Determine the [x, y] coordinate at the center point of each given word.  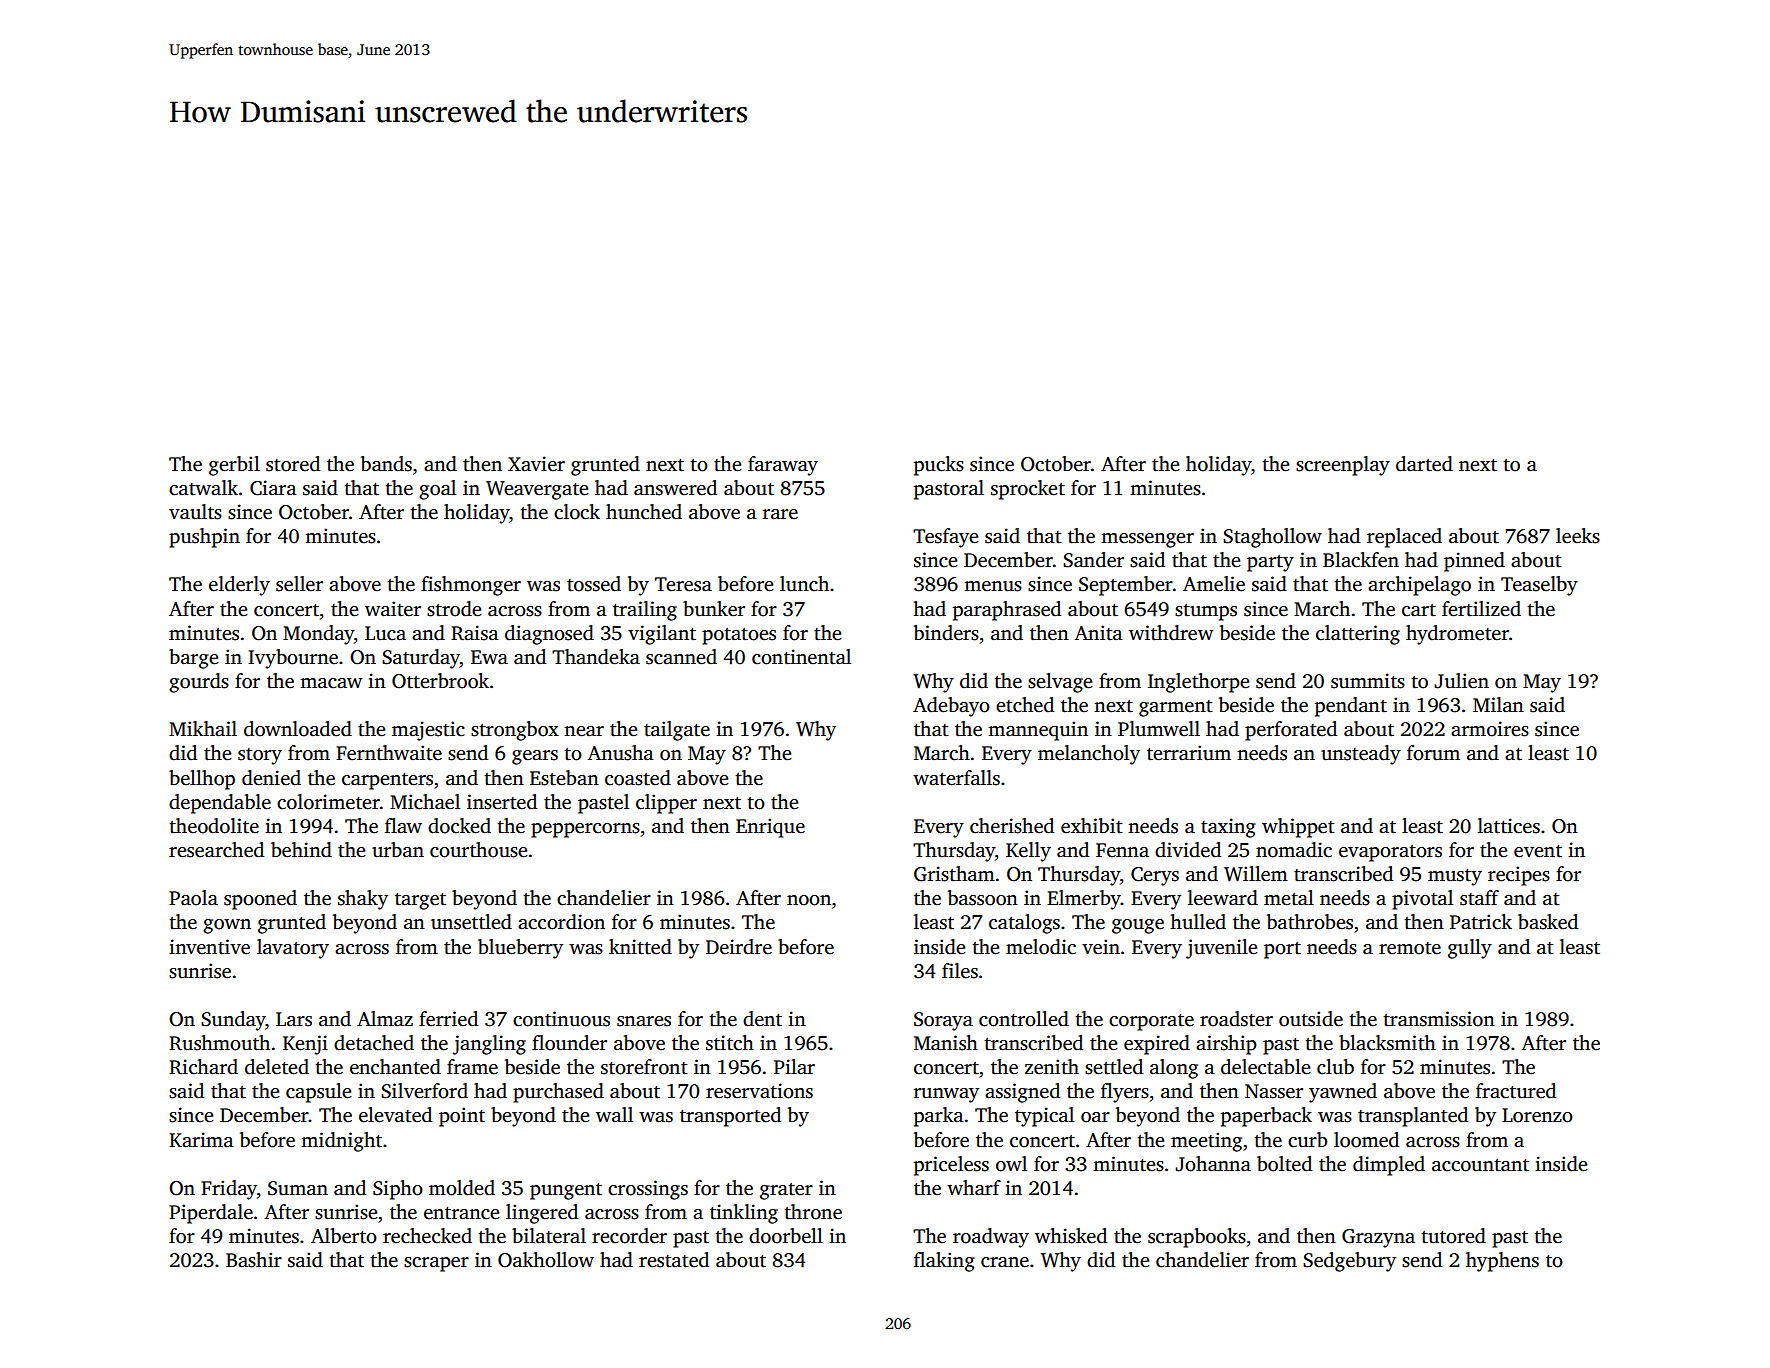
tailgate [677, 731]
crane [1005, 1262]
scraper [436, 1264]
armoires [1490, 729]
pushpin [204, 538]
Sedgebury [1349, 1262]
